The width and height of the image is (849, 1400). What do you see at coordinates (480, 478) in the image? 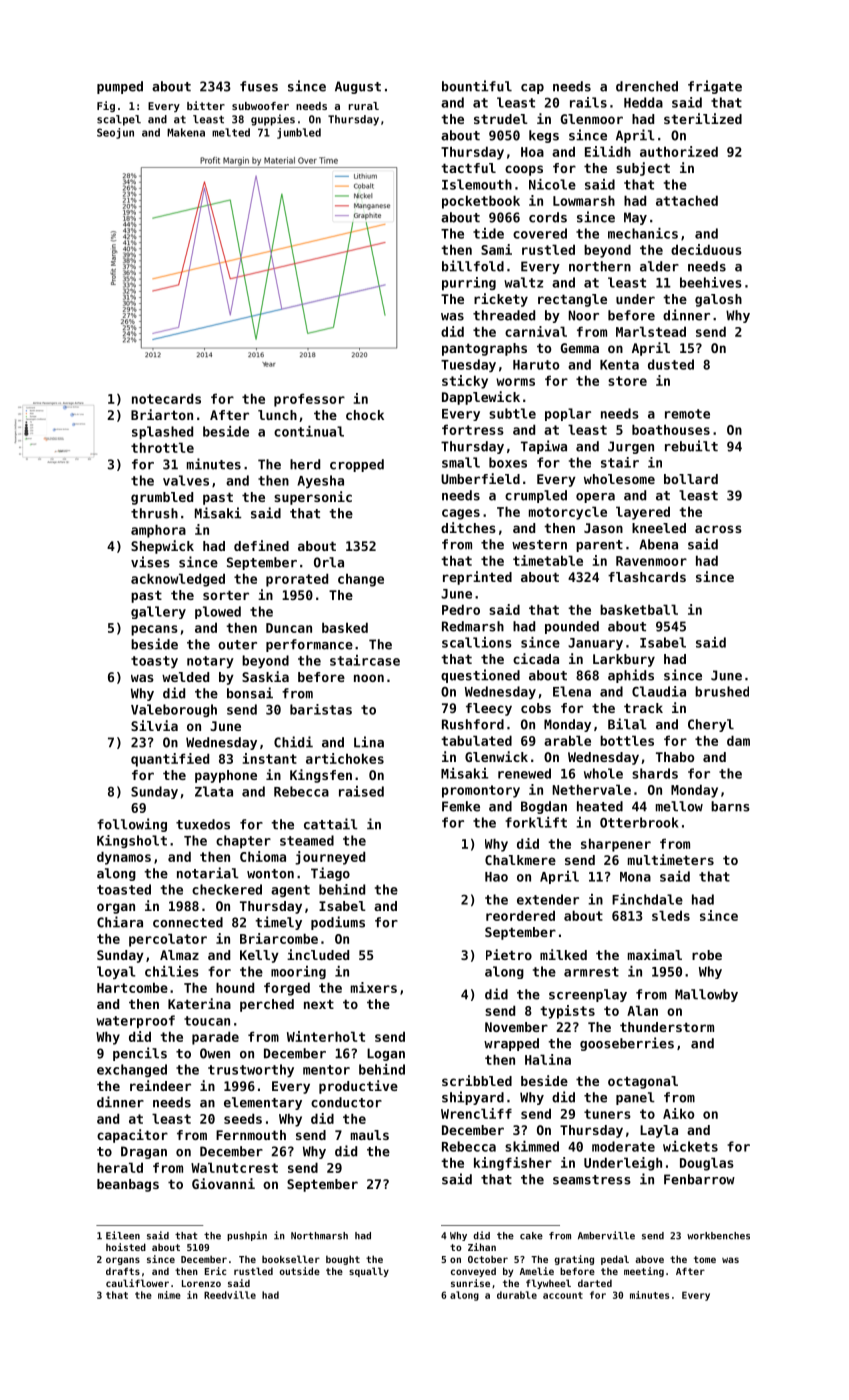
I see `Umberfield` at bounding box center [480, 478].
